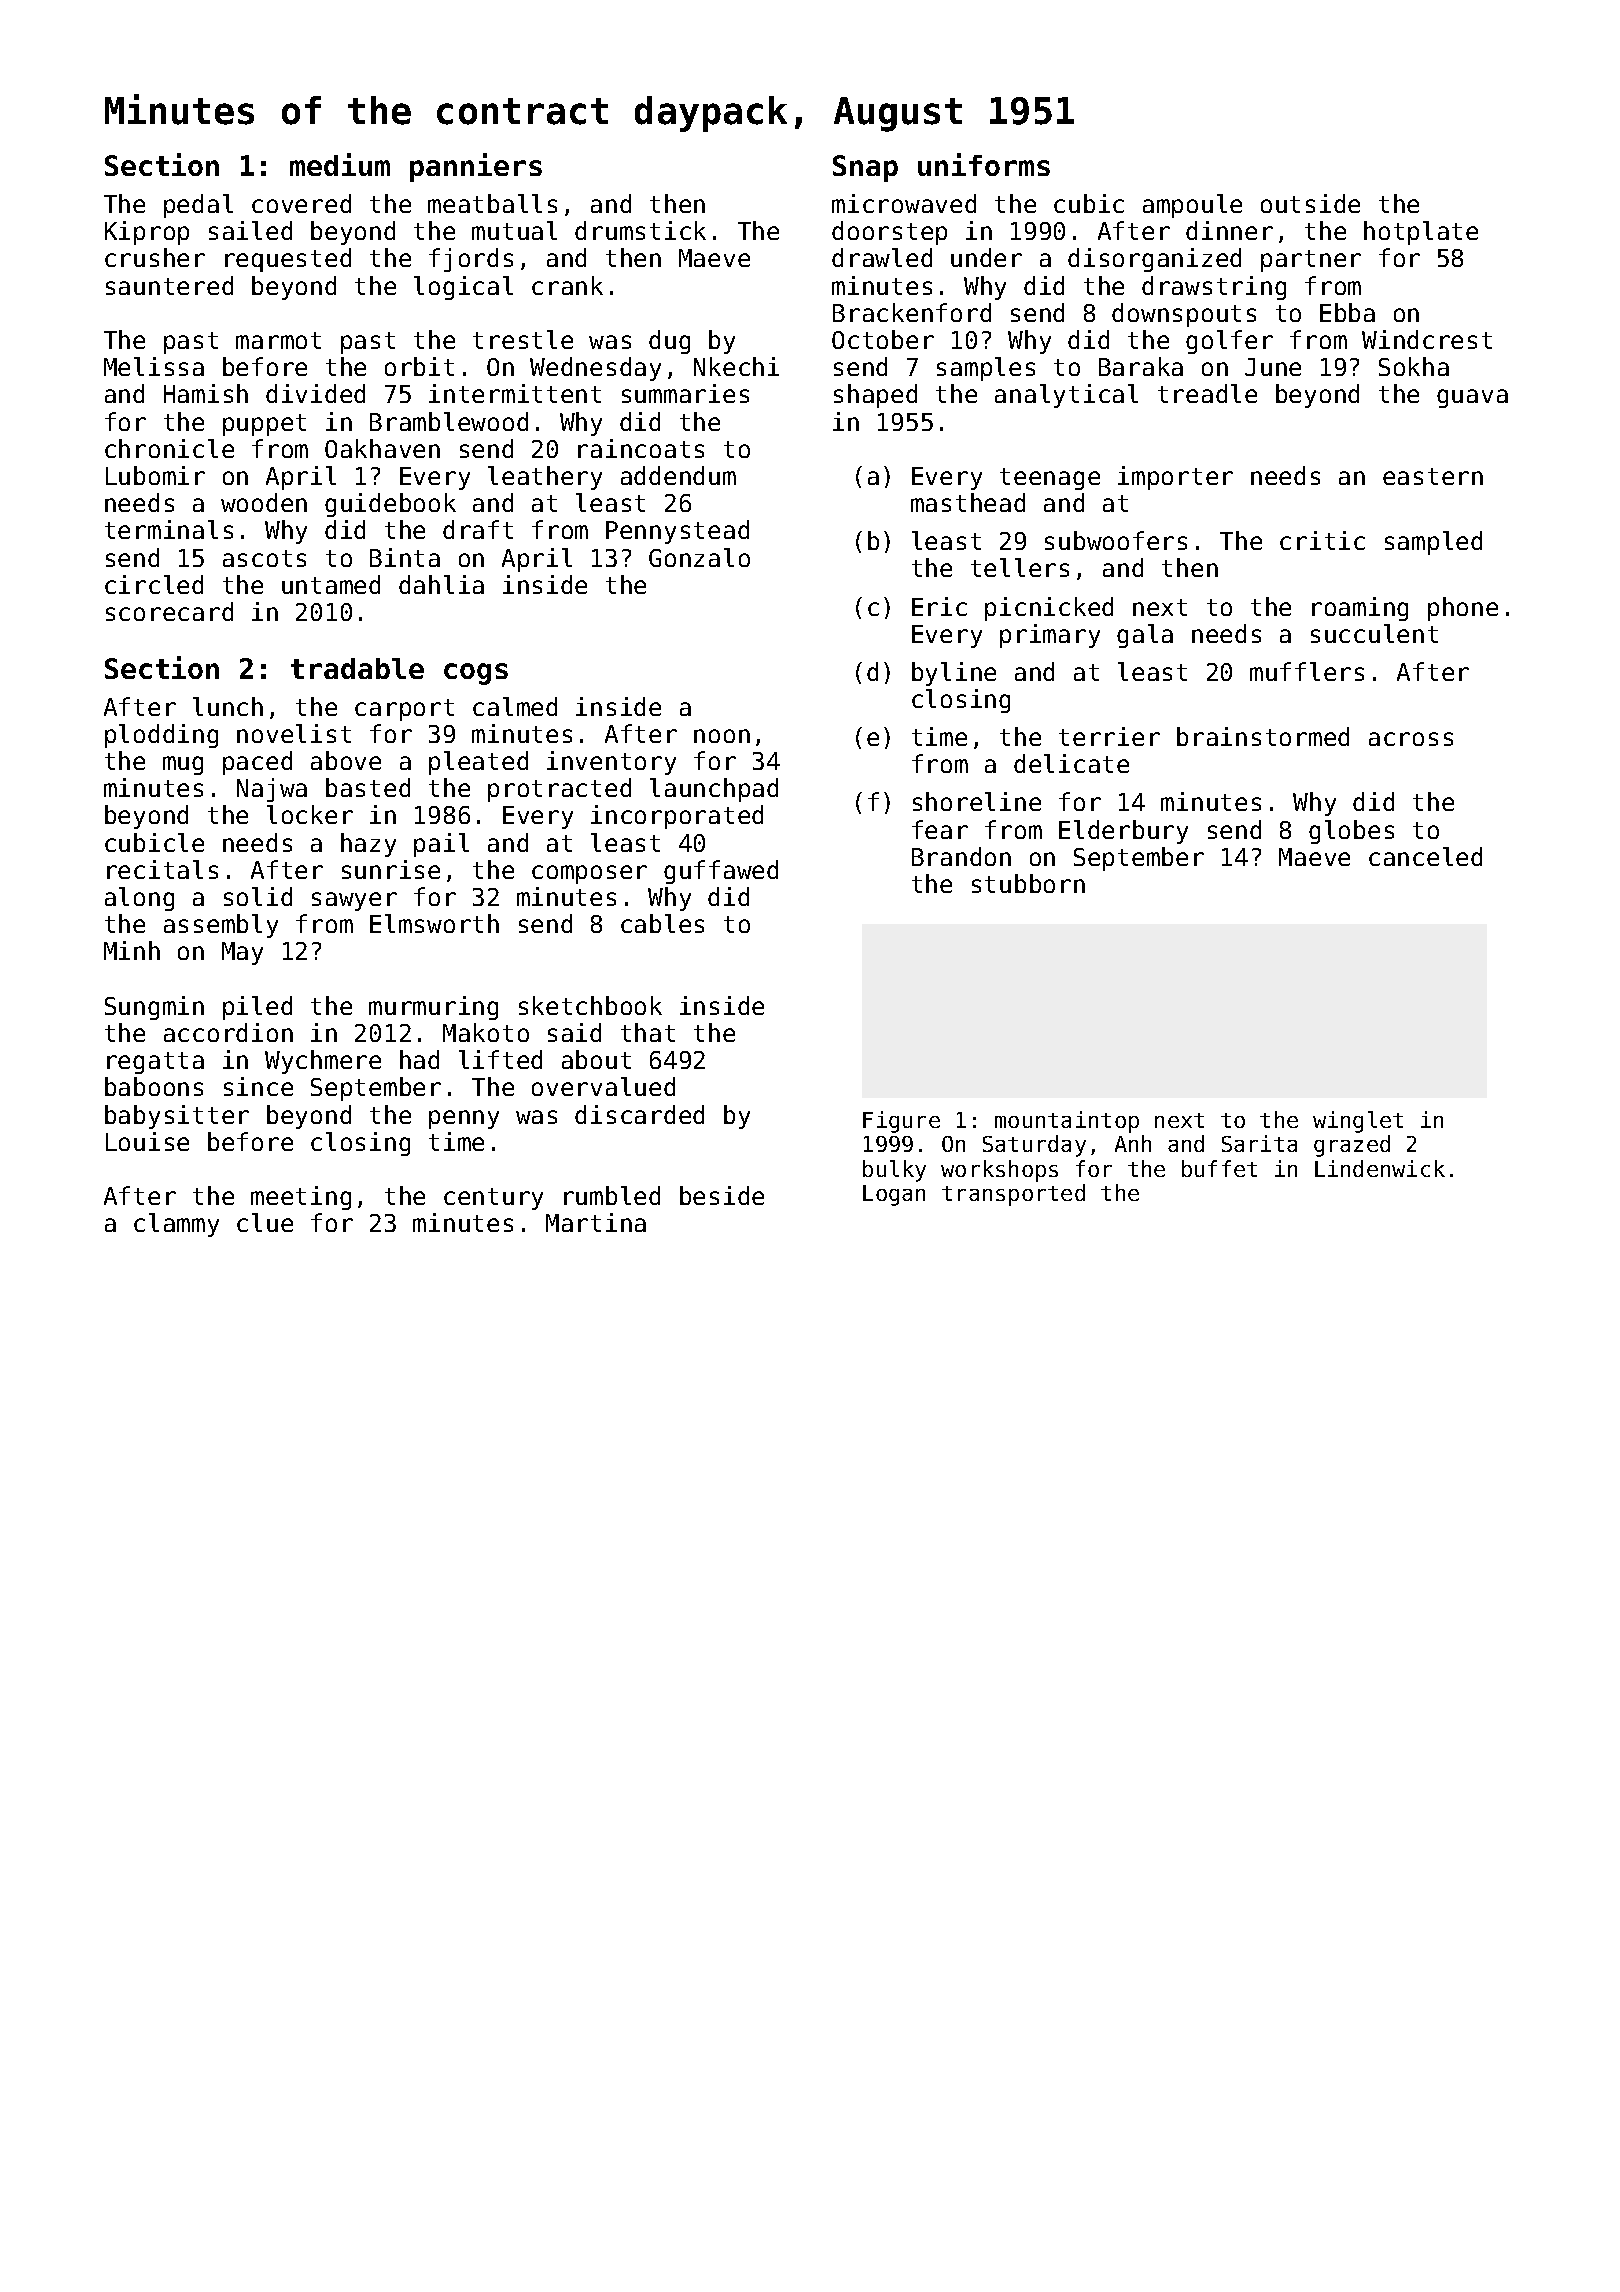 The width and height of the image is (1620, 2292). I want to click on clue, so click(265, 1222).
